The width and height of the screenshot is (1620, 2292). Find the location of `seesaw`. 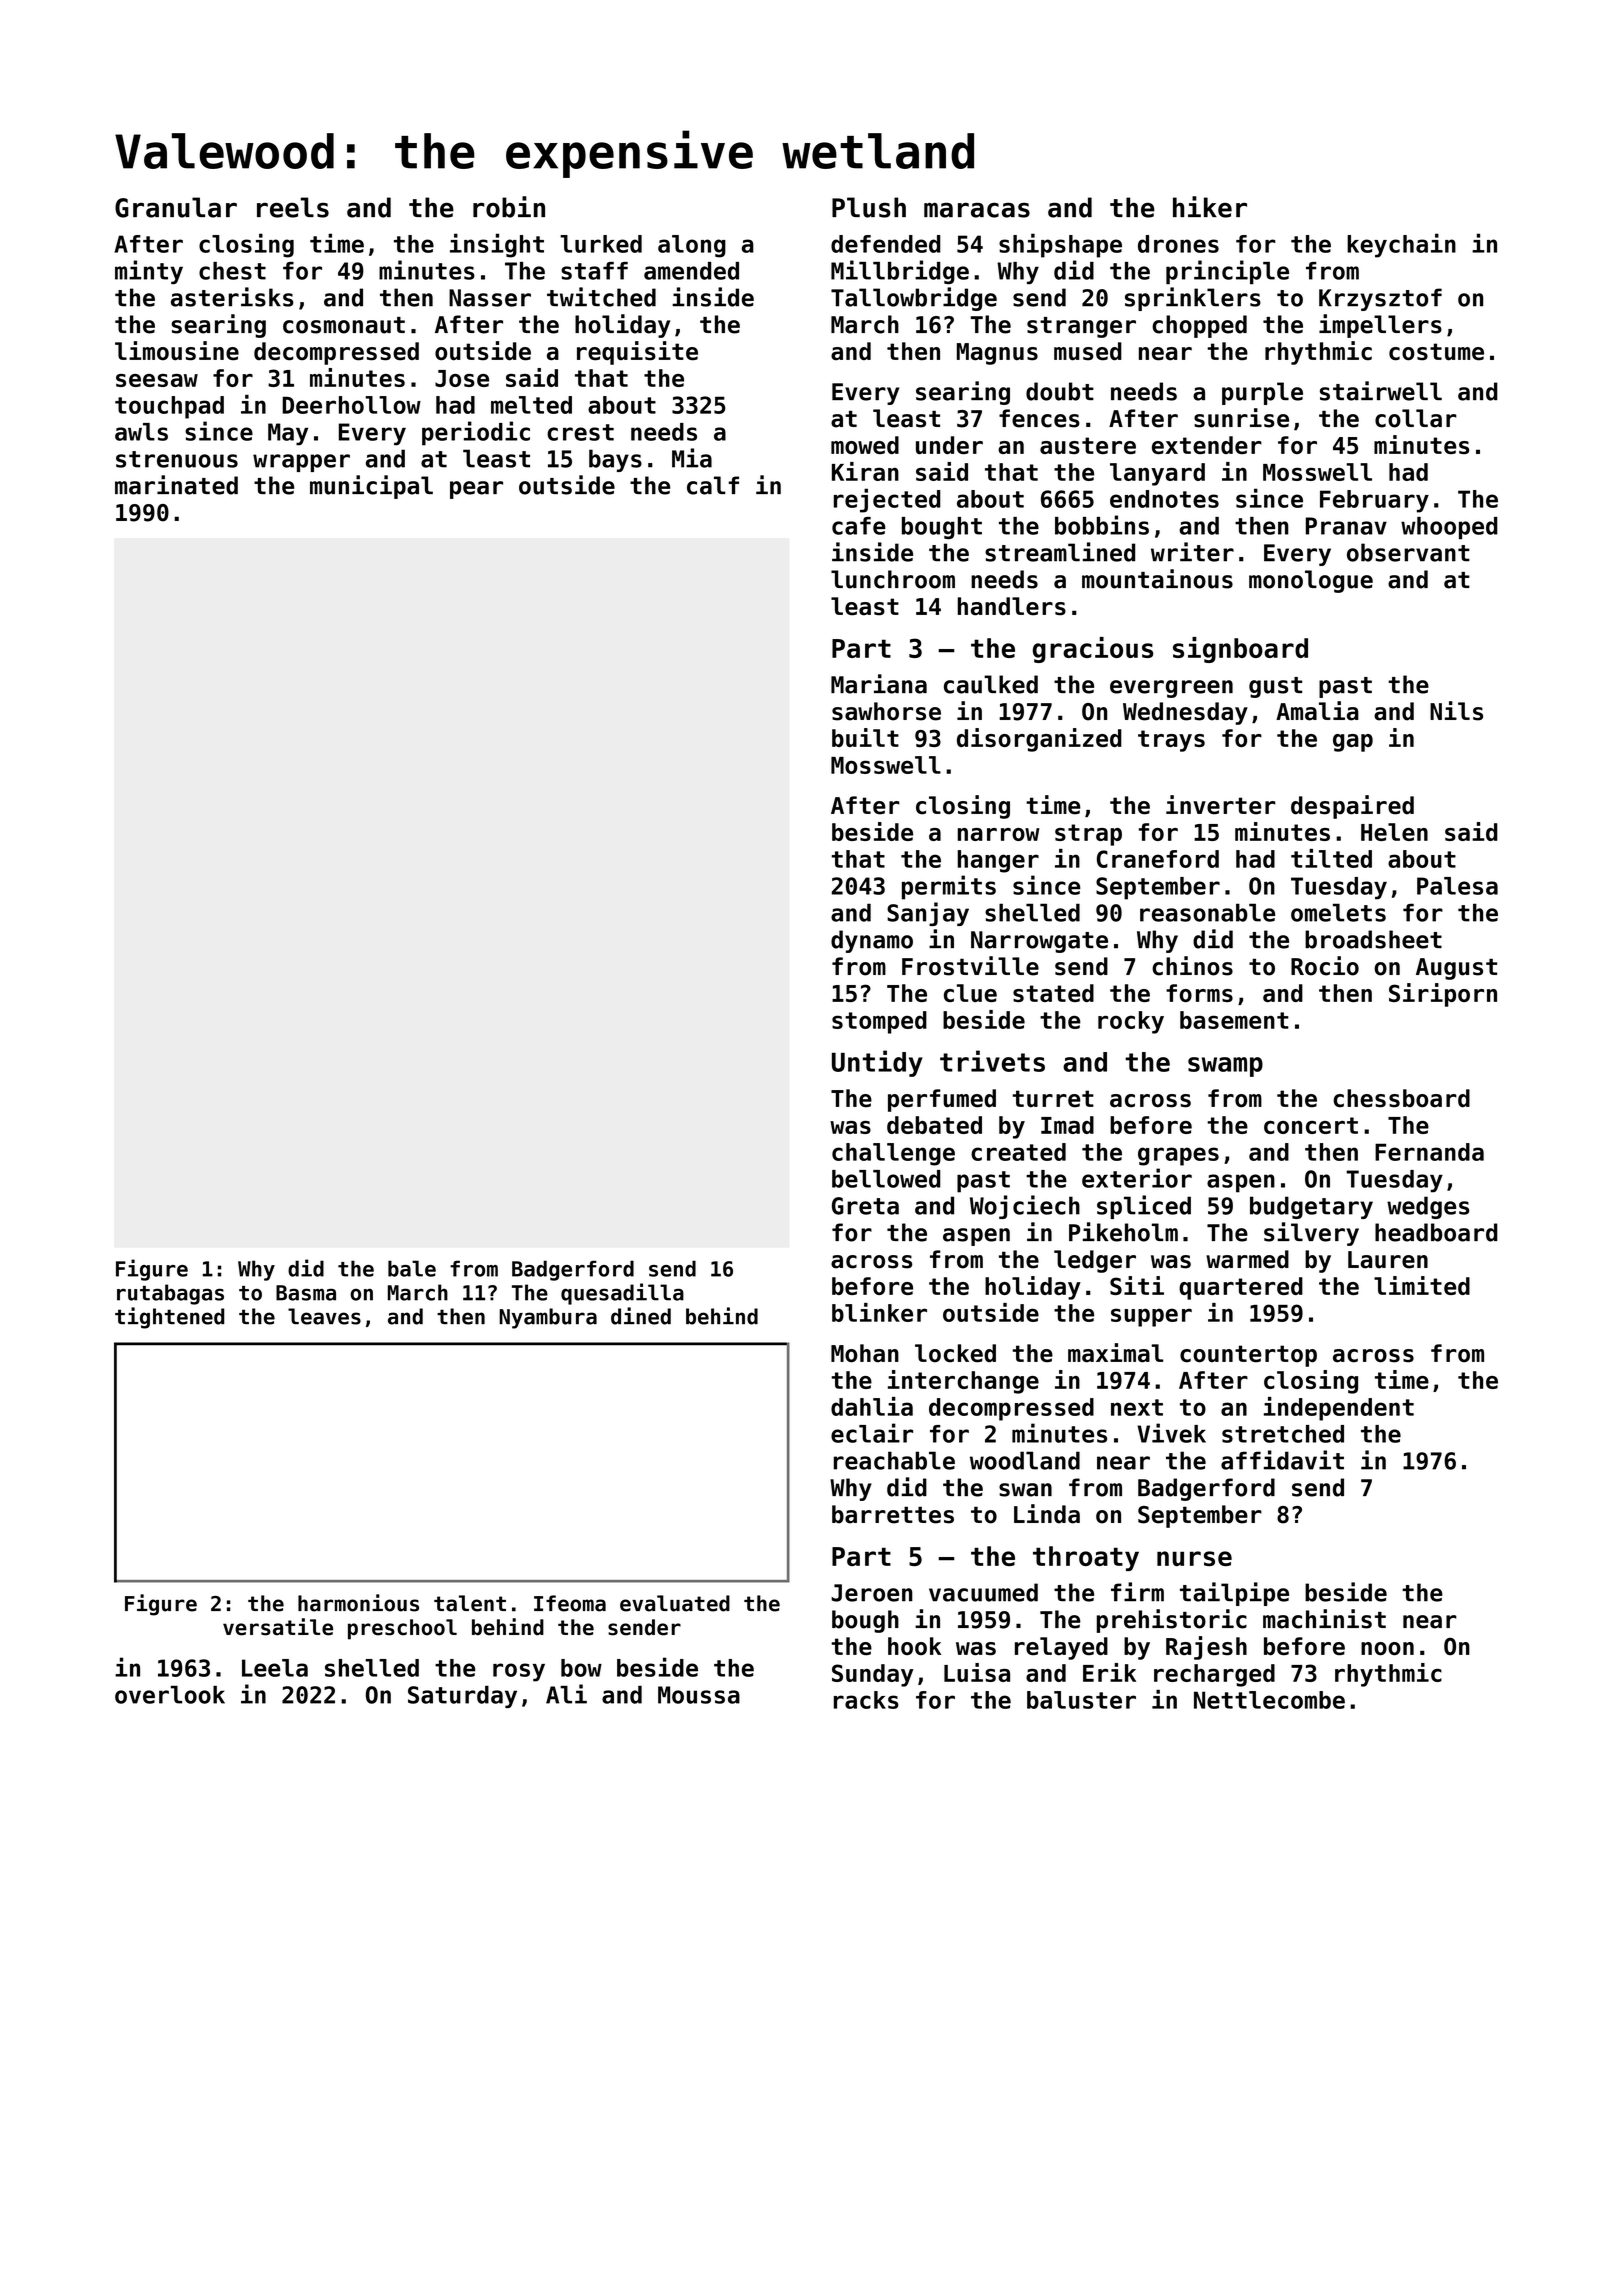

seesaw is located at coordinates (157, 380).
